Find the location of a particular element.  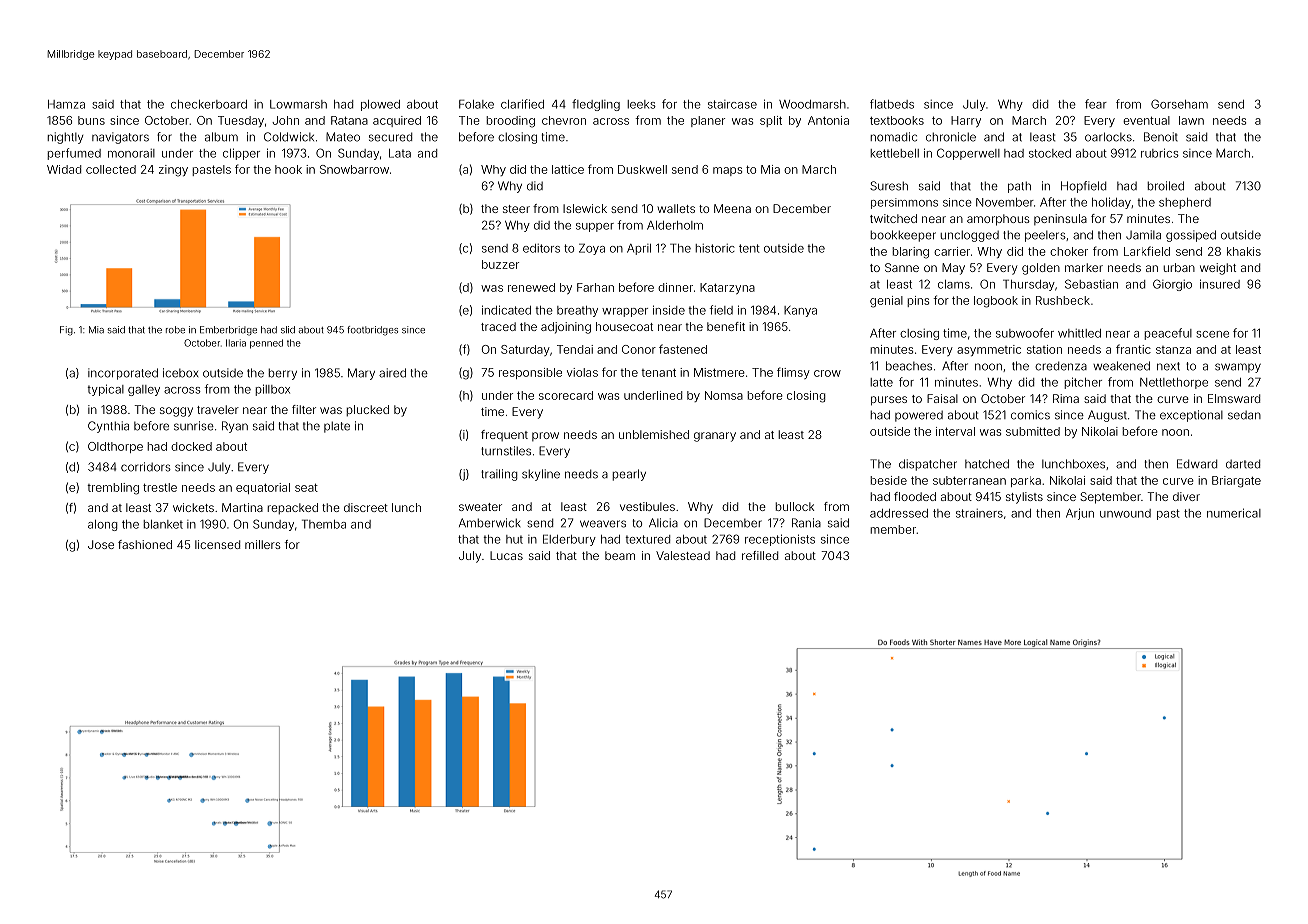

beside is located at coordinates (888, 480).
